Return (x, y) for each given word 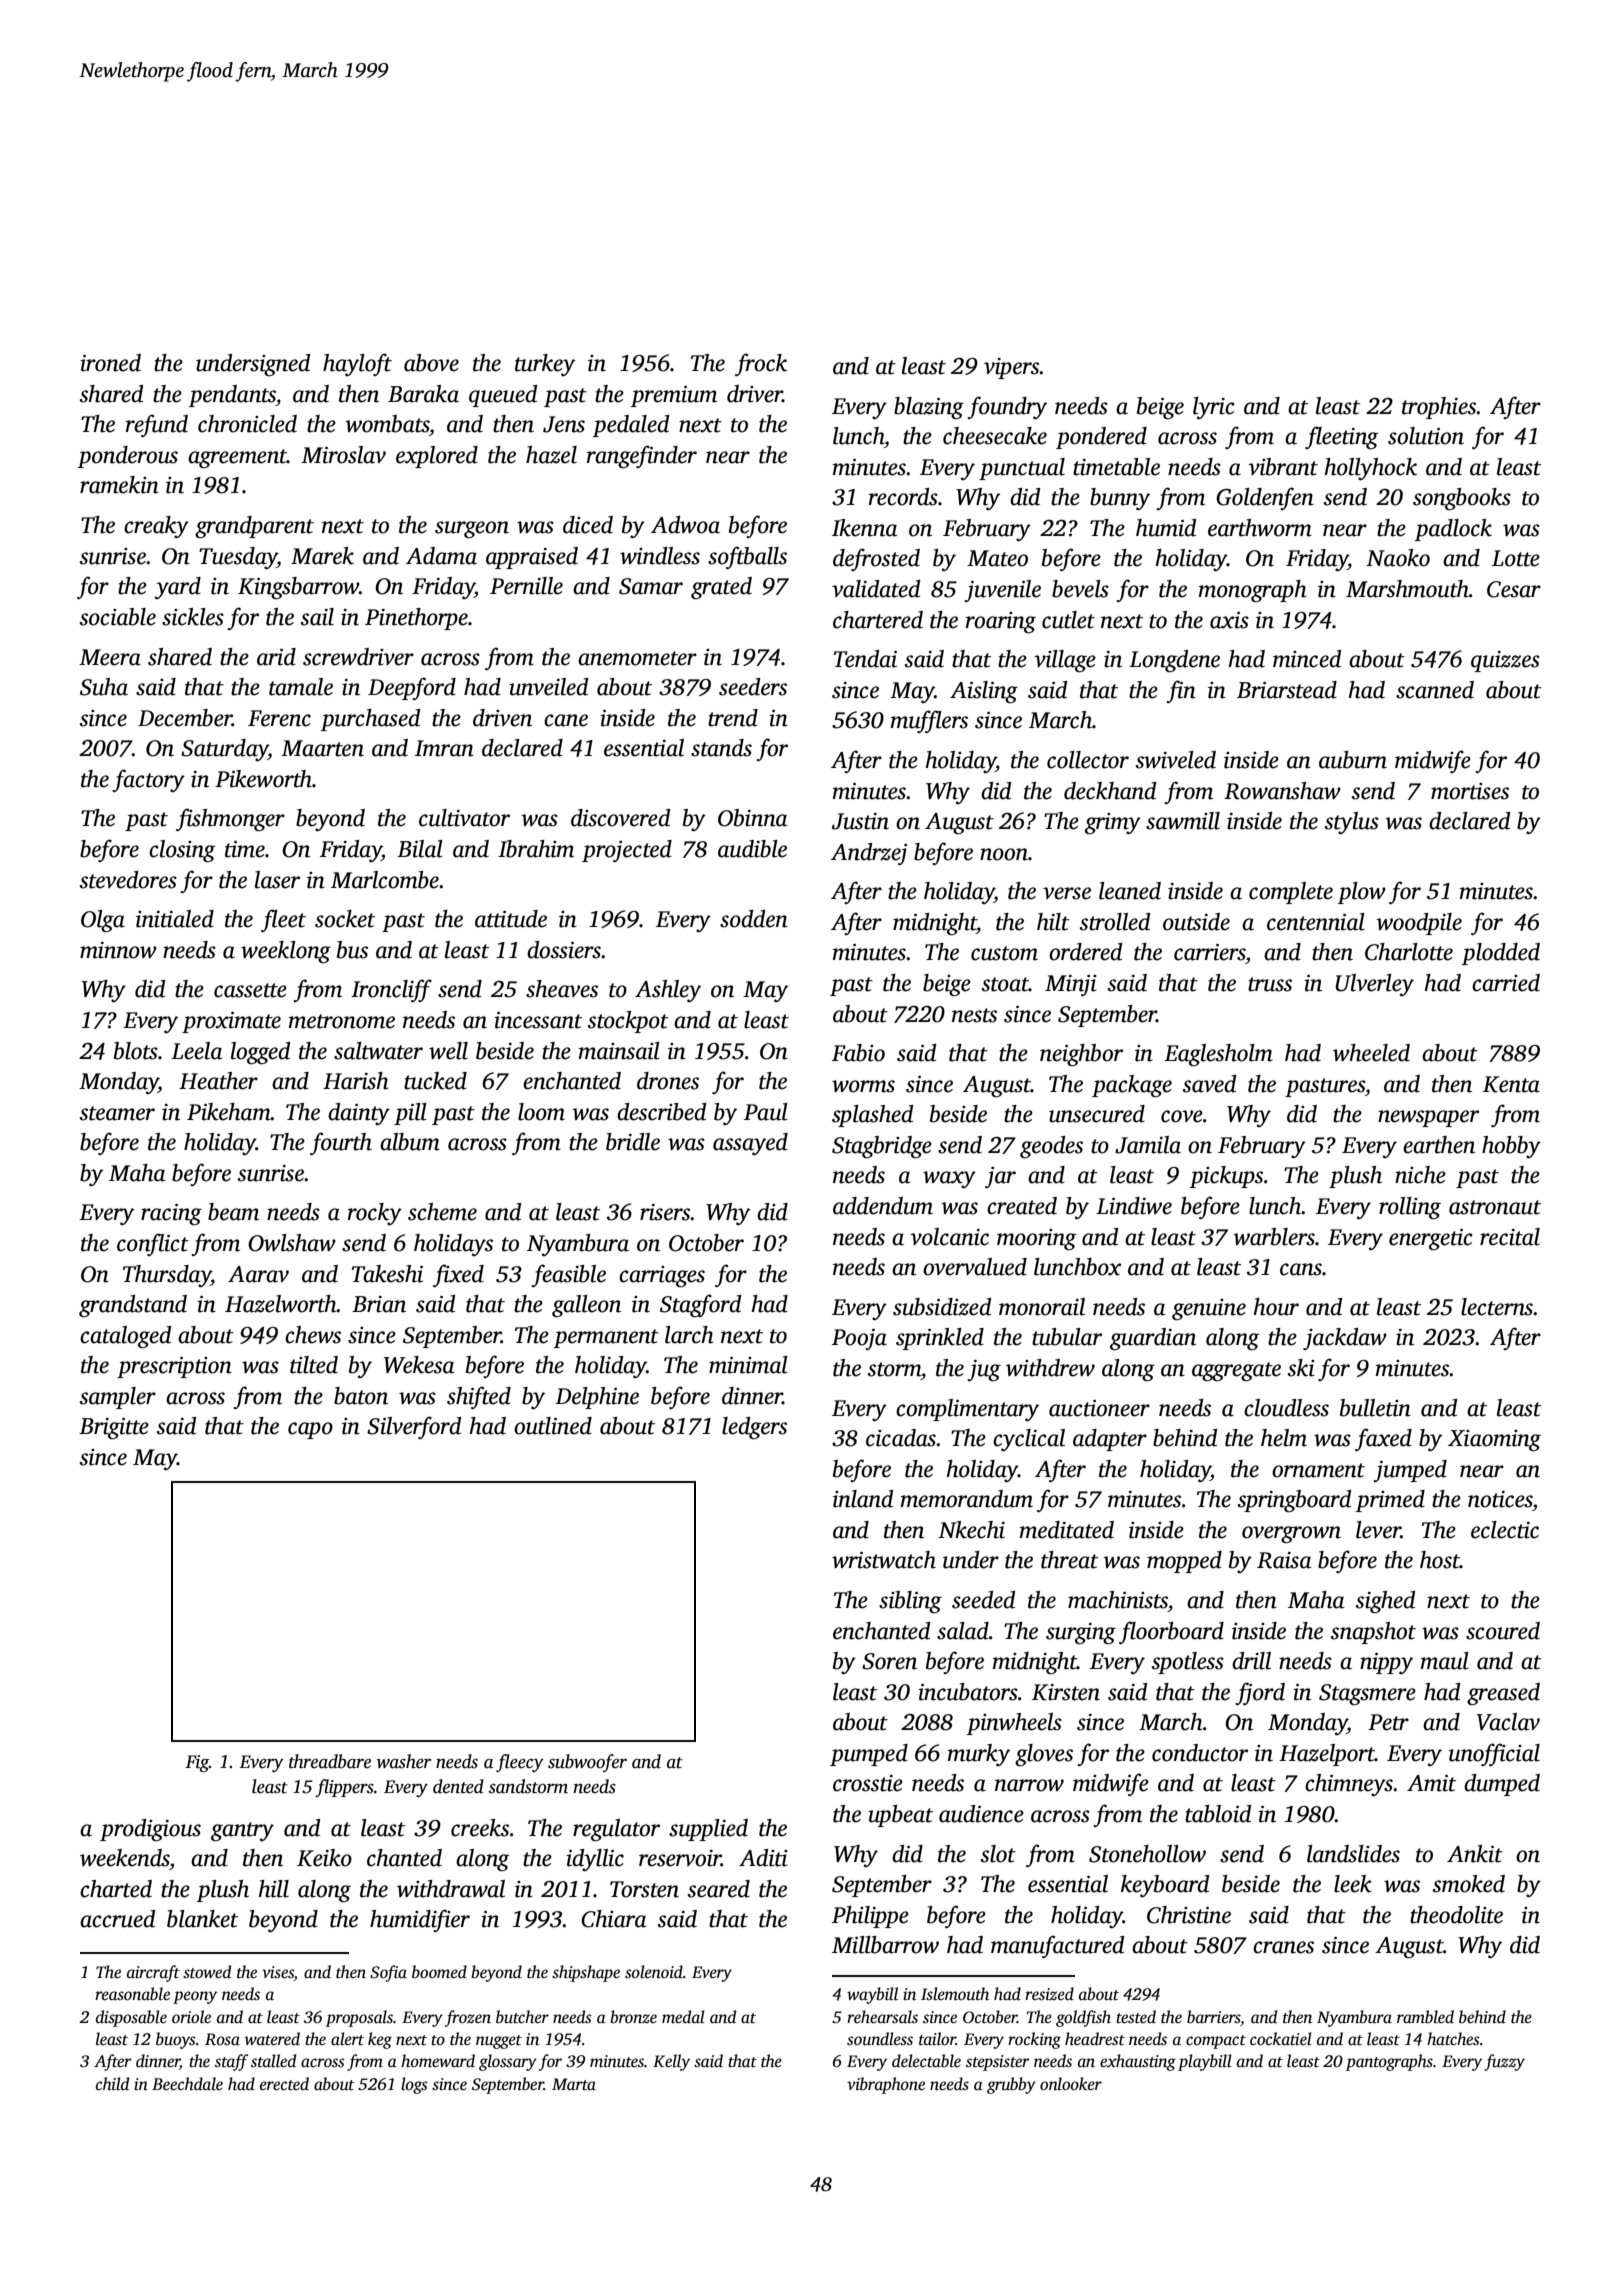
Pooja (859, 1339)
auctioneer (1099, 1408)
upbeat (900, 1816)
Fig (197, 1763)
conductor (1200, 1753)
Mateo (997, 558)
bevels (1080, 589)
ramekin (119, 485)
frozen (468, 2018)
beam (233, 1212)
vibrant (1283, 467)
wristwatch (884, 1560)
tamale (301, 687)
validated (876, 589)
